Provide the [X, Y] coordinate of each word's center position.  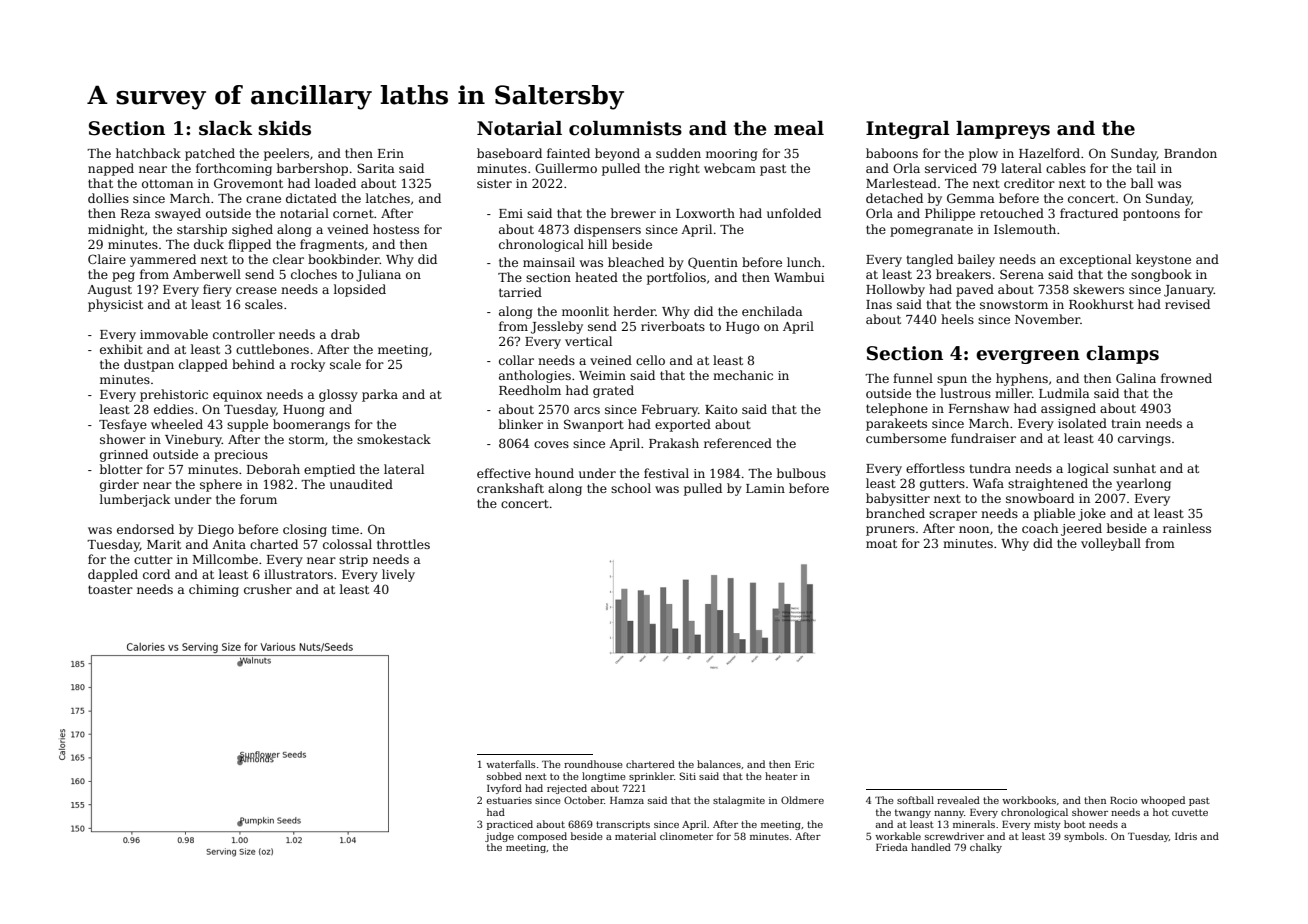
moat [881, 543]
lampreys [1003, 130]
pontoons [1151, 215]
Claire [107, 259]
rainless [1187, 528]
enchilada [772, 311]
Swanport [594, 425]
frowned [1186, 378]
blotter [121, 469]
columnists [625, 128]
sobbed [504, 776]
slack [225, 128]
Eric [804, 764]
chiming [214, 590]
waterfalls [510, 764]
